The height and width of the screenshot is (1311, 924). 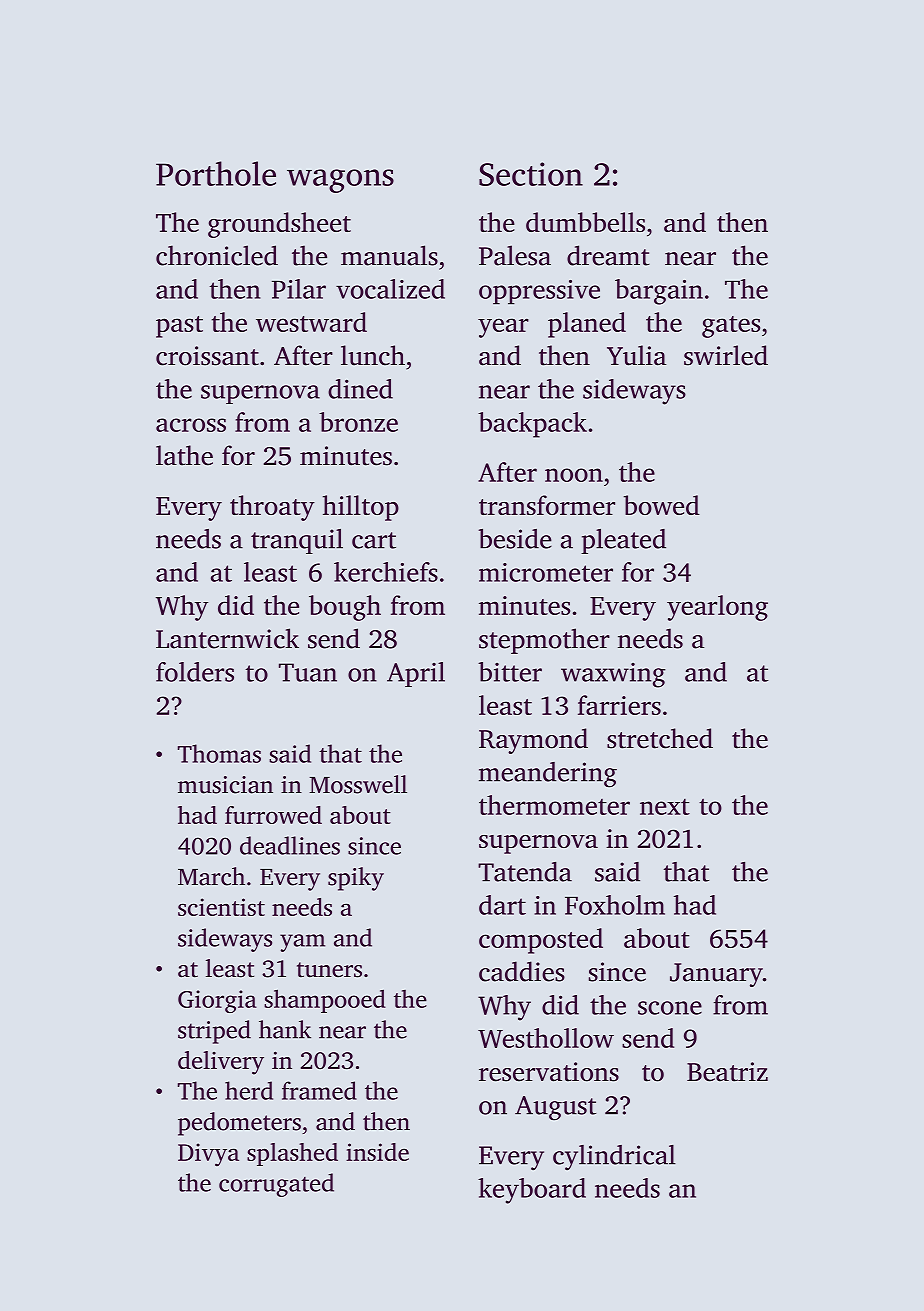 What do you see at coordinates (531, 174) in the screenshot?
I see `Section` at bounding box center [531, 174].
